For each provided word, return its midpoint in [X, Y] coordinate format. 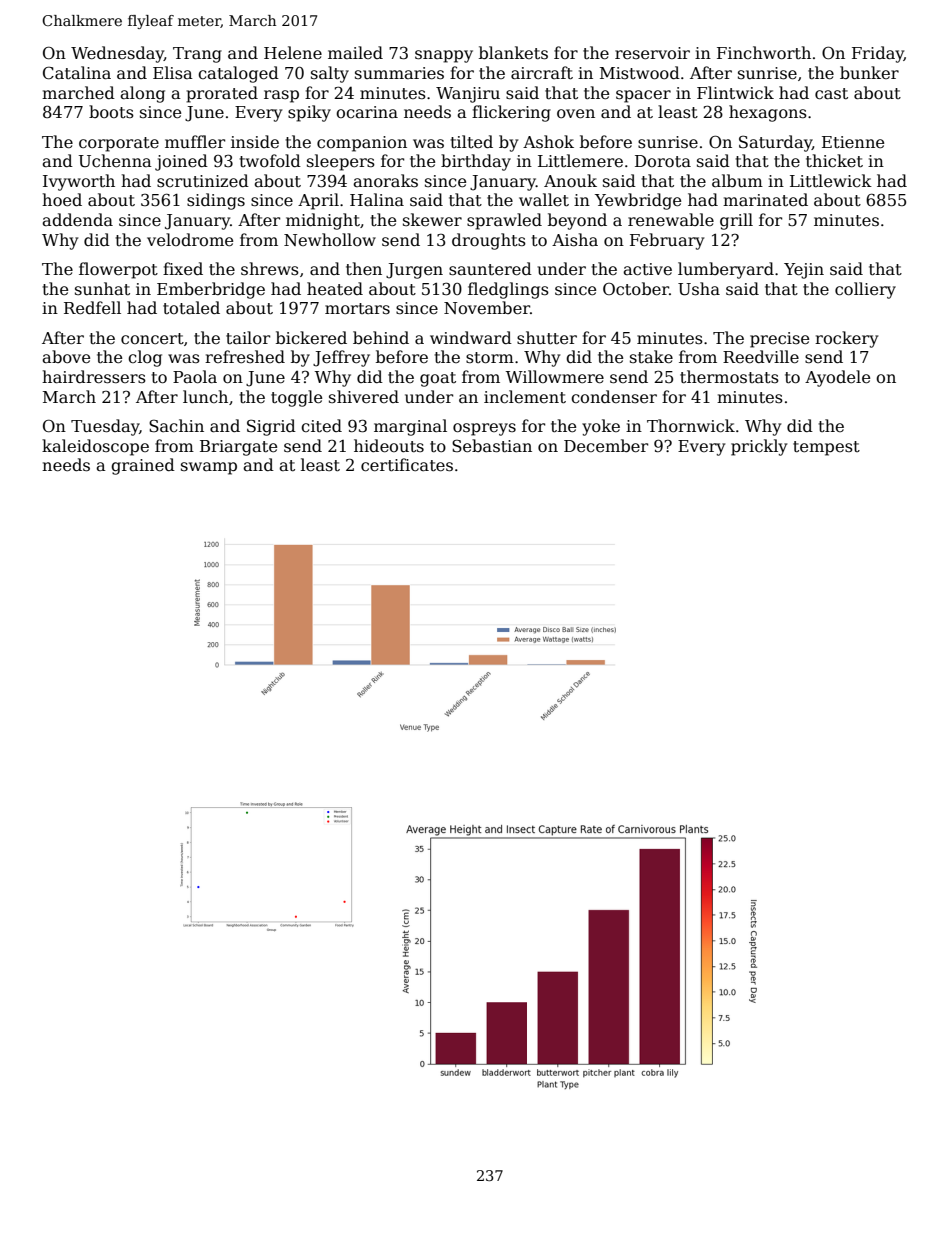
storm [490, 357]
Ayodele [837, 378]
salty [330, 74]
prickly [759, 447]
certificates [407, 465]
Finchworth [764, 53]
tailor [248, 337]
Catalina [77, 73]
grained [143, 466]
